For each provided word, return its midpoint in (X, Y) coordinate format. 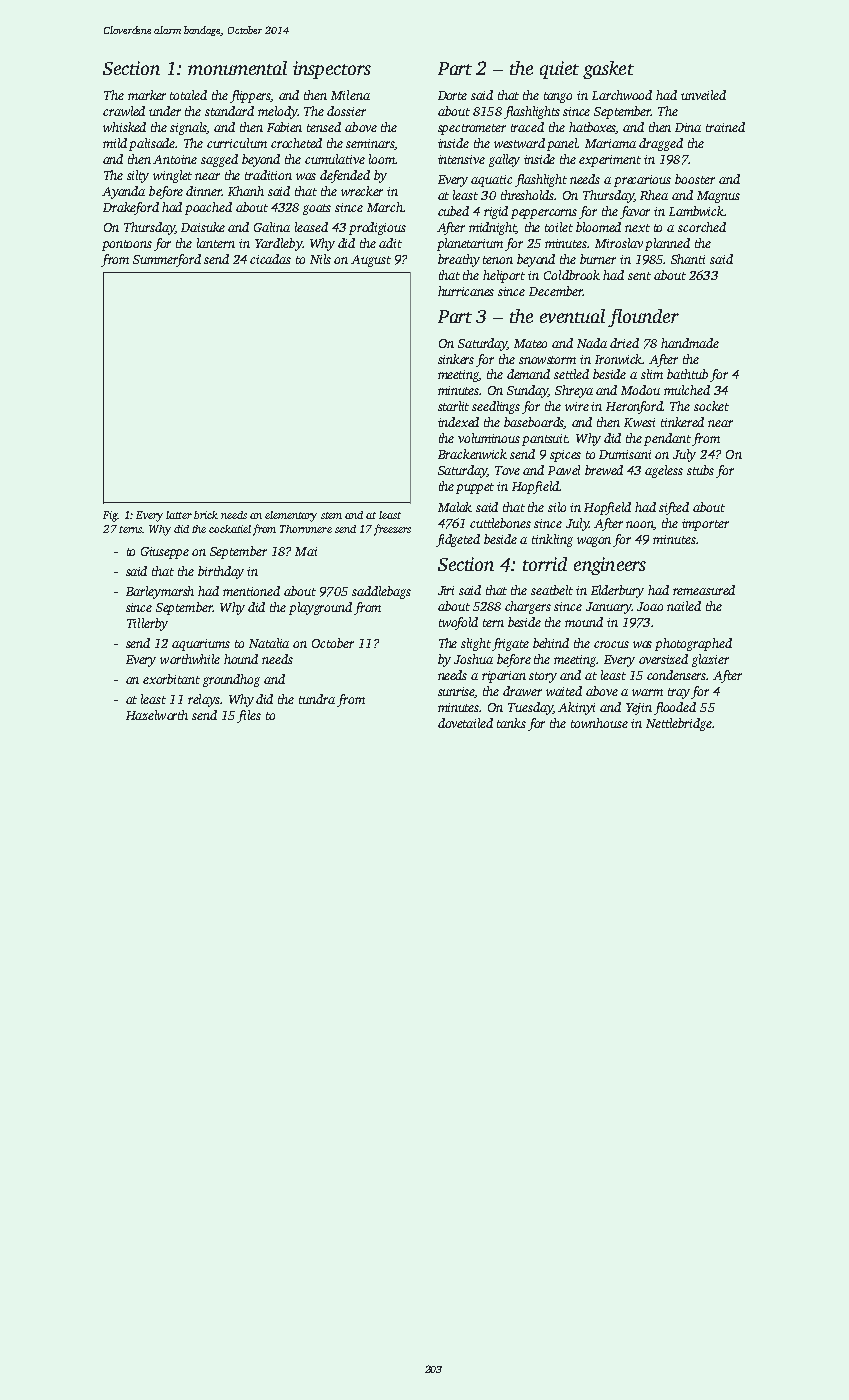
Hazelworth (157, 715)
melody (277, 112)
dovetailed (465, 723)
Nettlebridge (679, 724)
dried (624, 343)
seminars (370, 144)
